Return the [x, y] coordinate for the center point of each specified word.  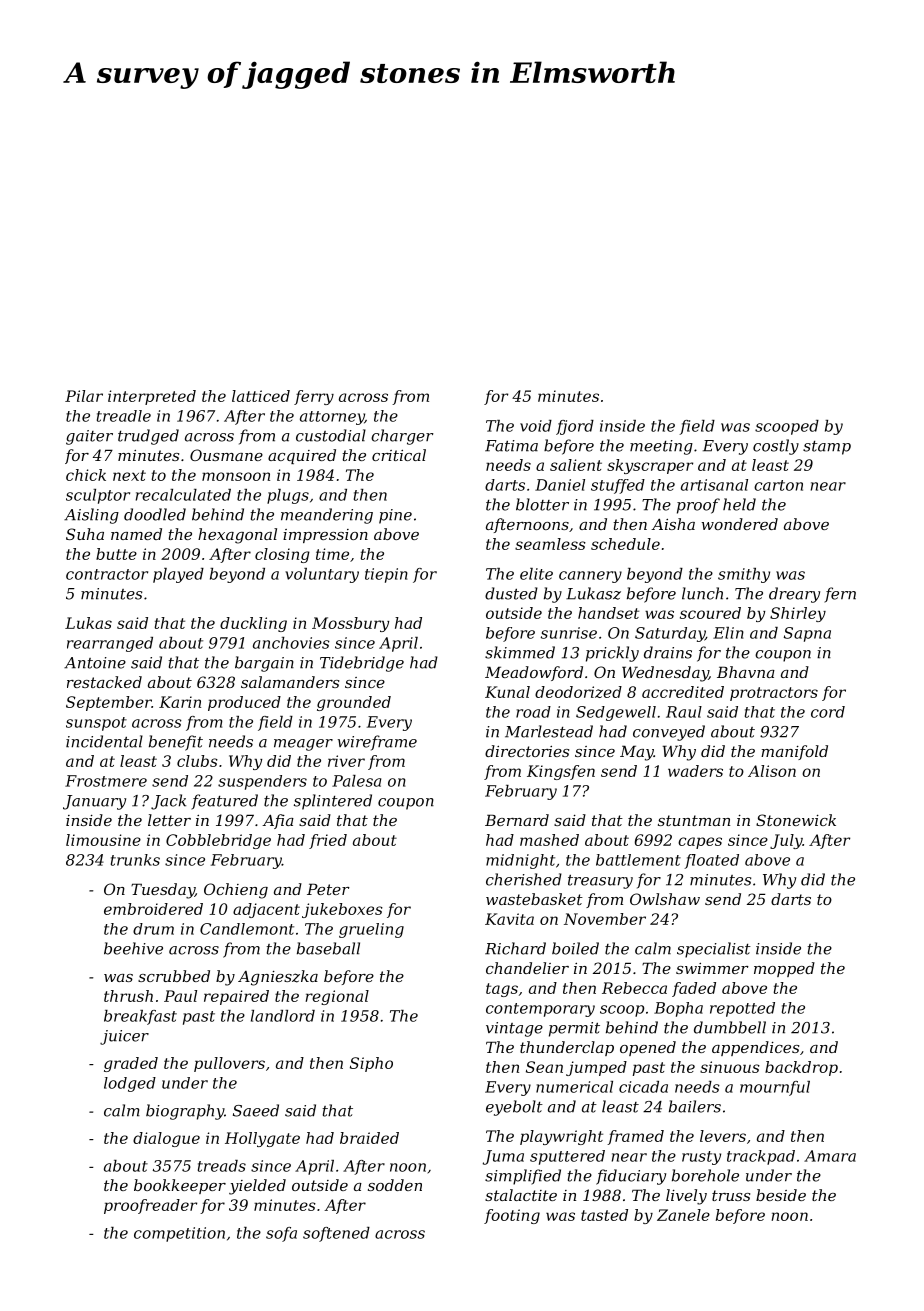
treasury [600, 882]
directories [527, 751]
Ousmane [226, 455]
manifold [794, 752]
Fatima [511, 446]
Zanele [683, 1215]
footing [512, 1216]
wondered [740, 524]
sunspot [96, 724]
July [786, 841]
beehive [133, 948]
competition [179, 1234]
